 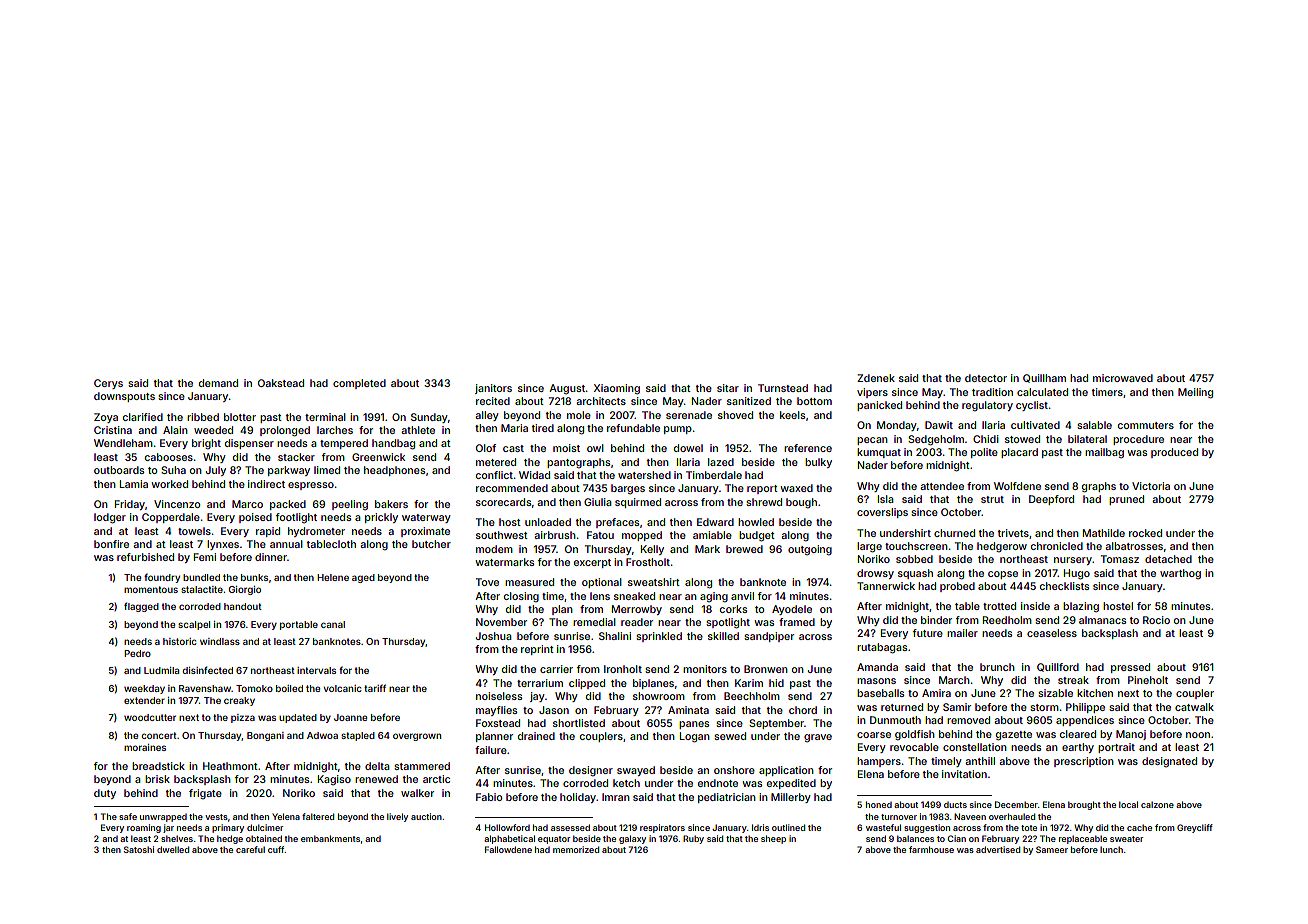 I want to click on prescription, so click(x=1084, y=762).
